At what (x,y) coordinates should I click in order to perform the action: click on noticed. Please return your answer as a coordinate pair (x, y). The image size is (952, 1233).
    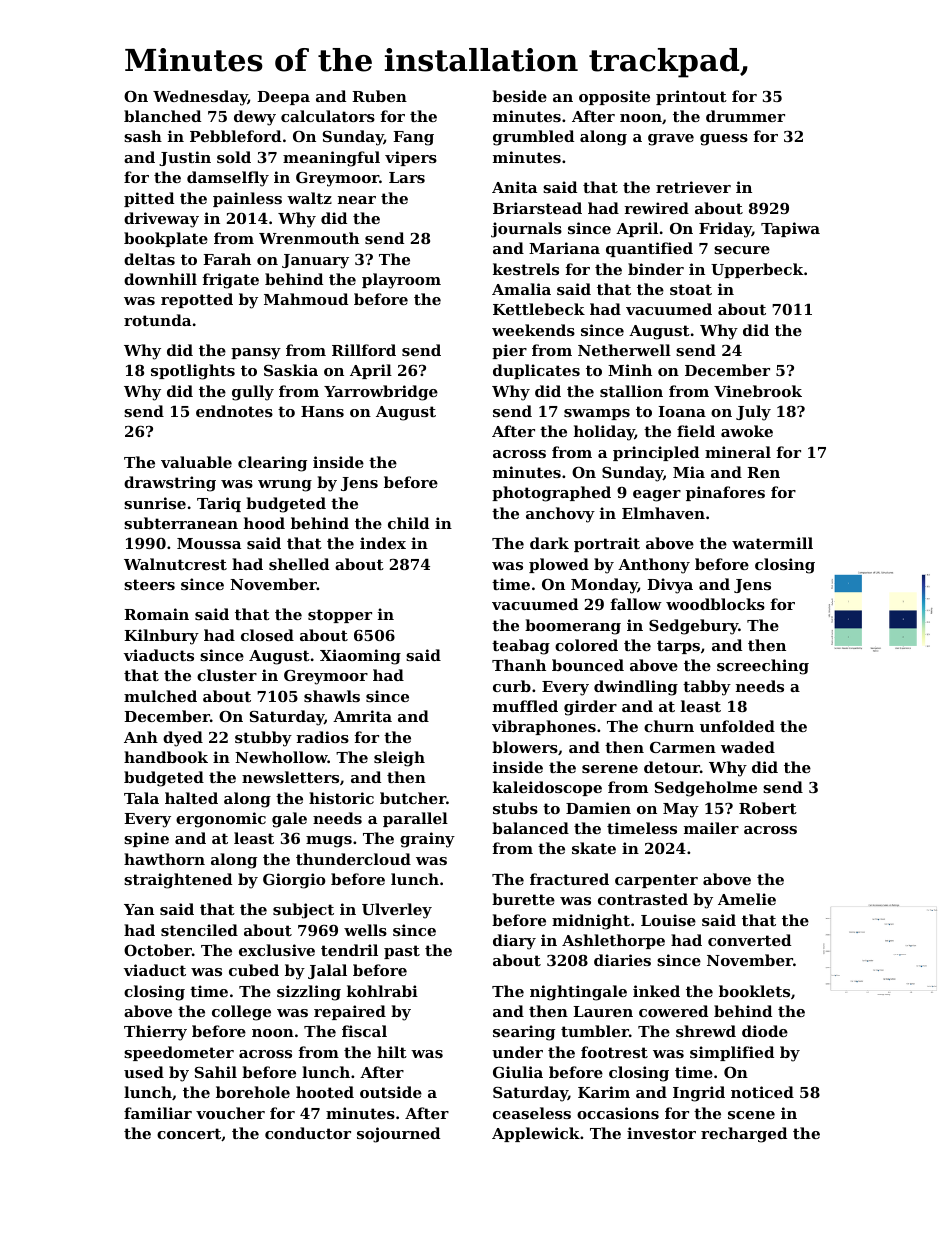
    Looking at the image, I should click on (762, 1092).
